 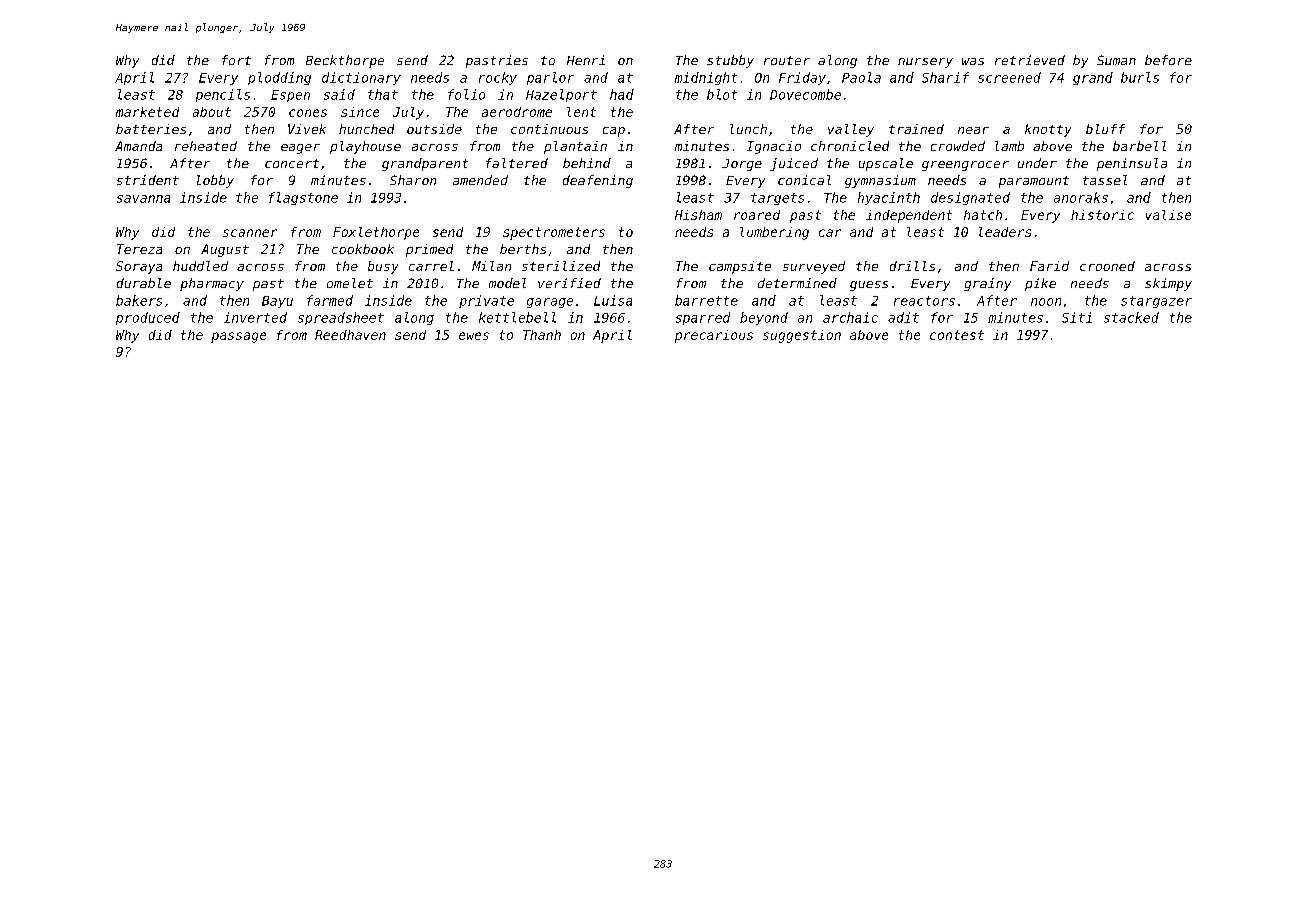 I want to click on fort, so click(x=236, y=60).
